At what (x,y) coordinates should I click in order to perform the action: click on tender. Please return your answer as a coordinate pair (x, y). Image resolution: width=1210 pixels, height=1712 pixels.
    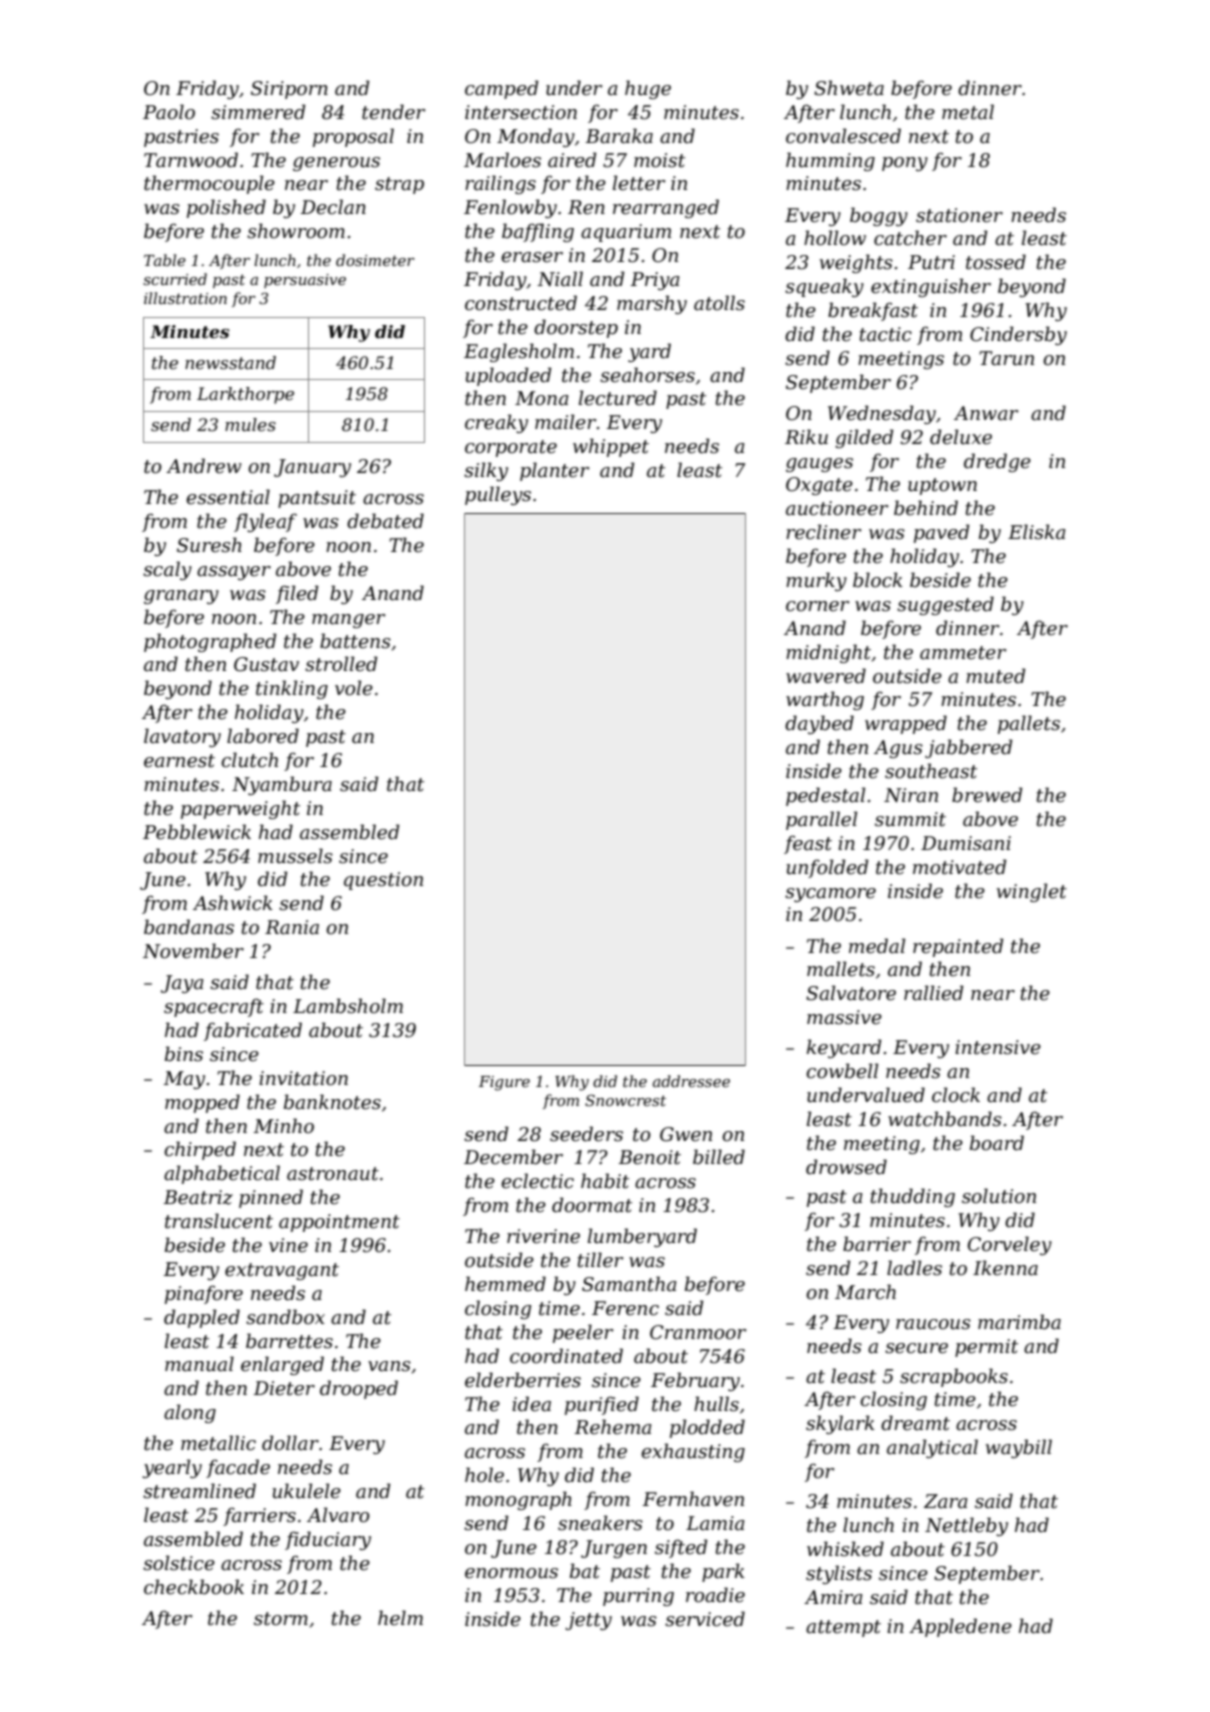
    Looking at the image, I should click on (393, 112).
